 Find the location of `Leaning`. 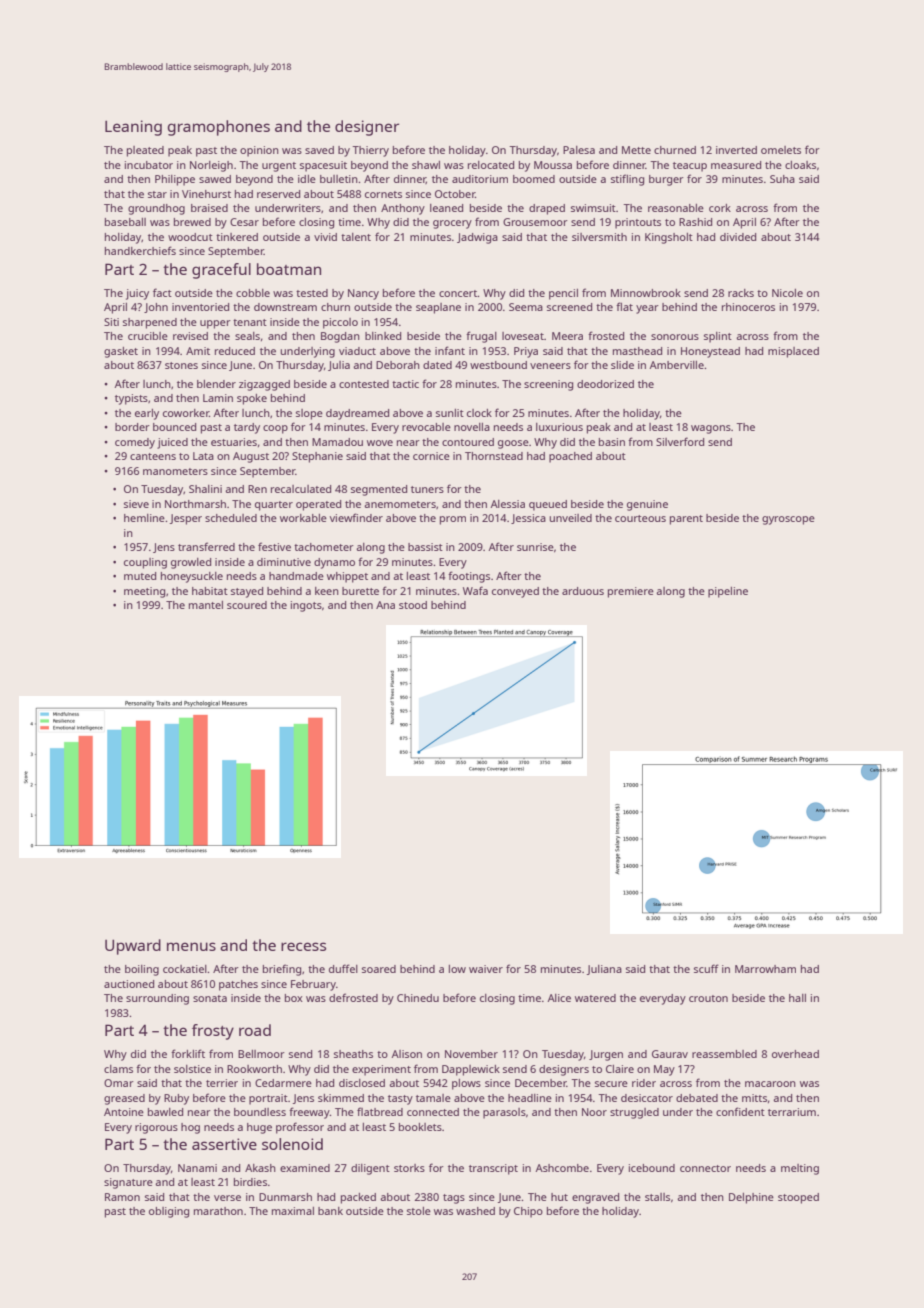

Leaning is located at coordinates (133, 128).
